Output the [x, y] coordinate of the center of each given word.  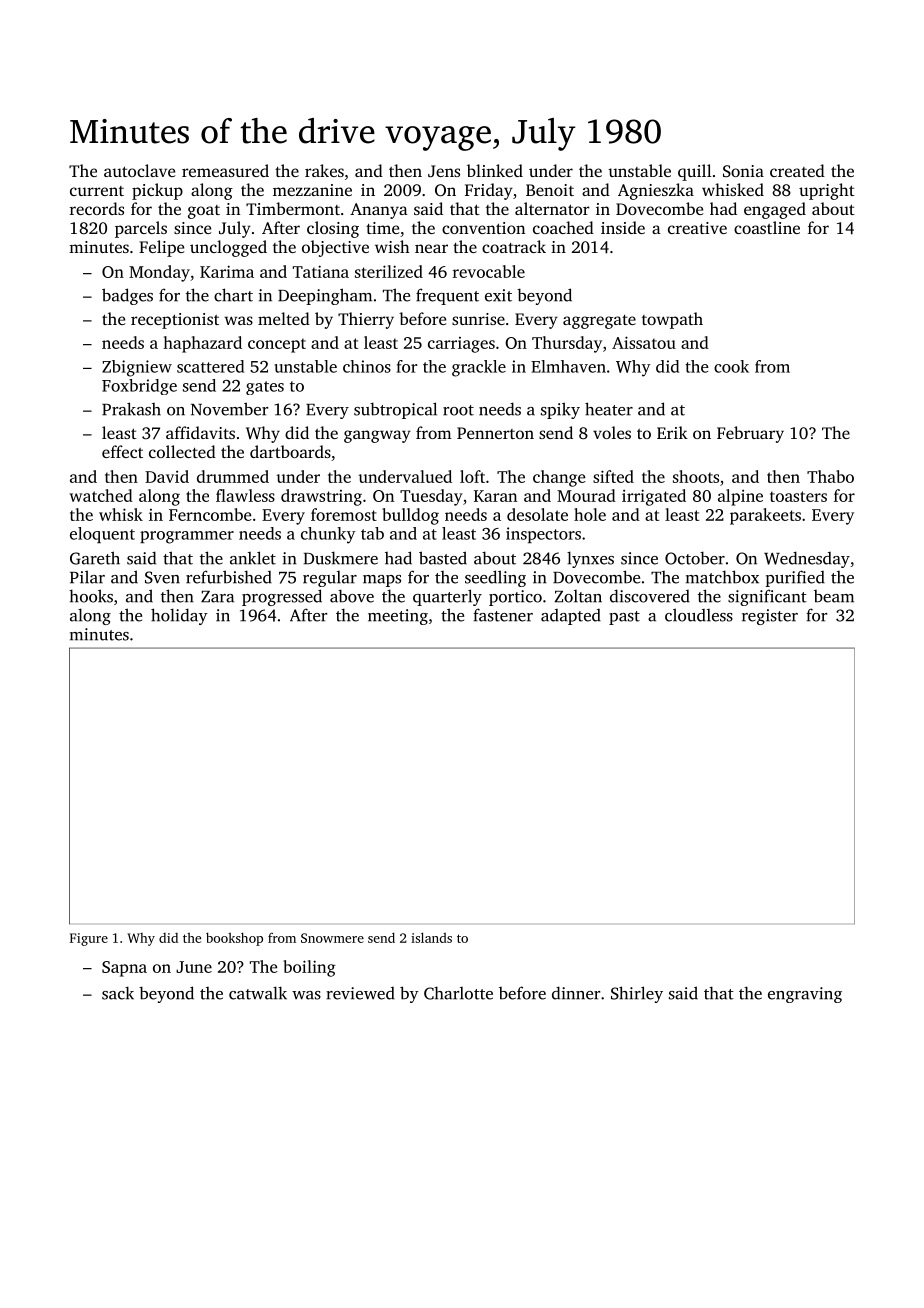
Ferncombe [210, 514]
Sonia [743, 171]
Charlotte [458, 993]
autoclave [139, 170]
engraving [805, 995]
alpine [740, 497]
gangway [377, 436]
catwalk [258, 993]
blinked [495, 170]
